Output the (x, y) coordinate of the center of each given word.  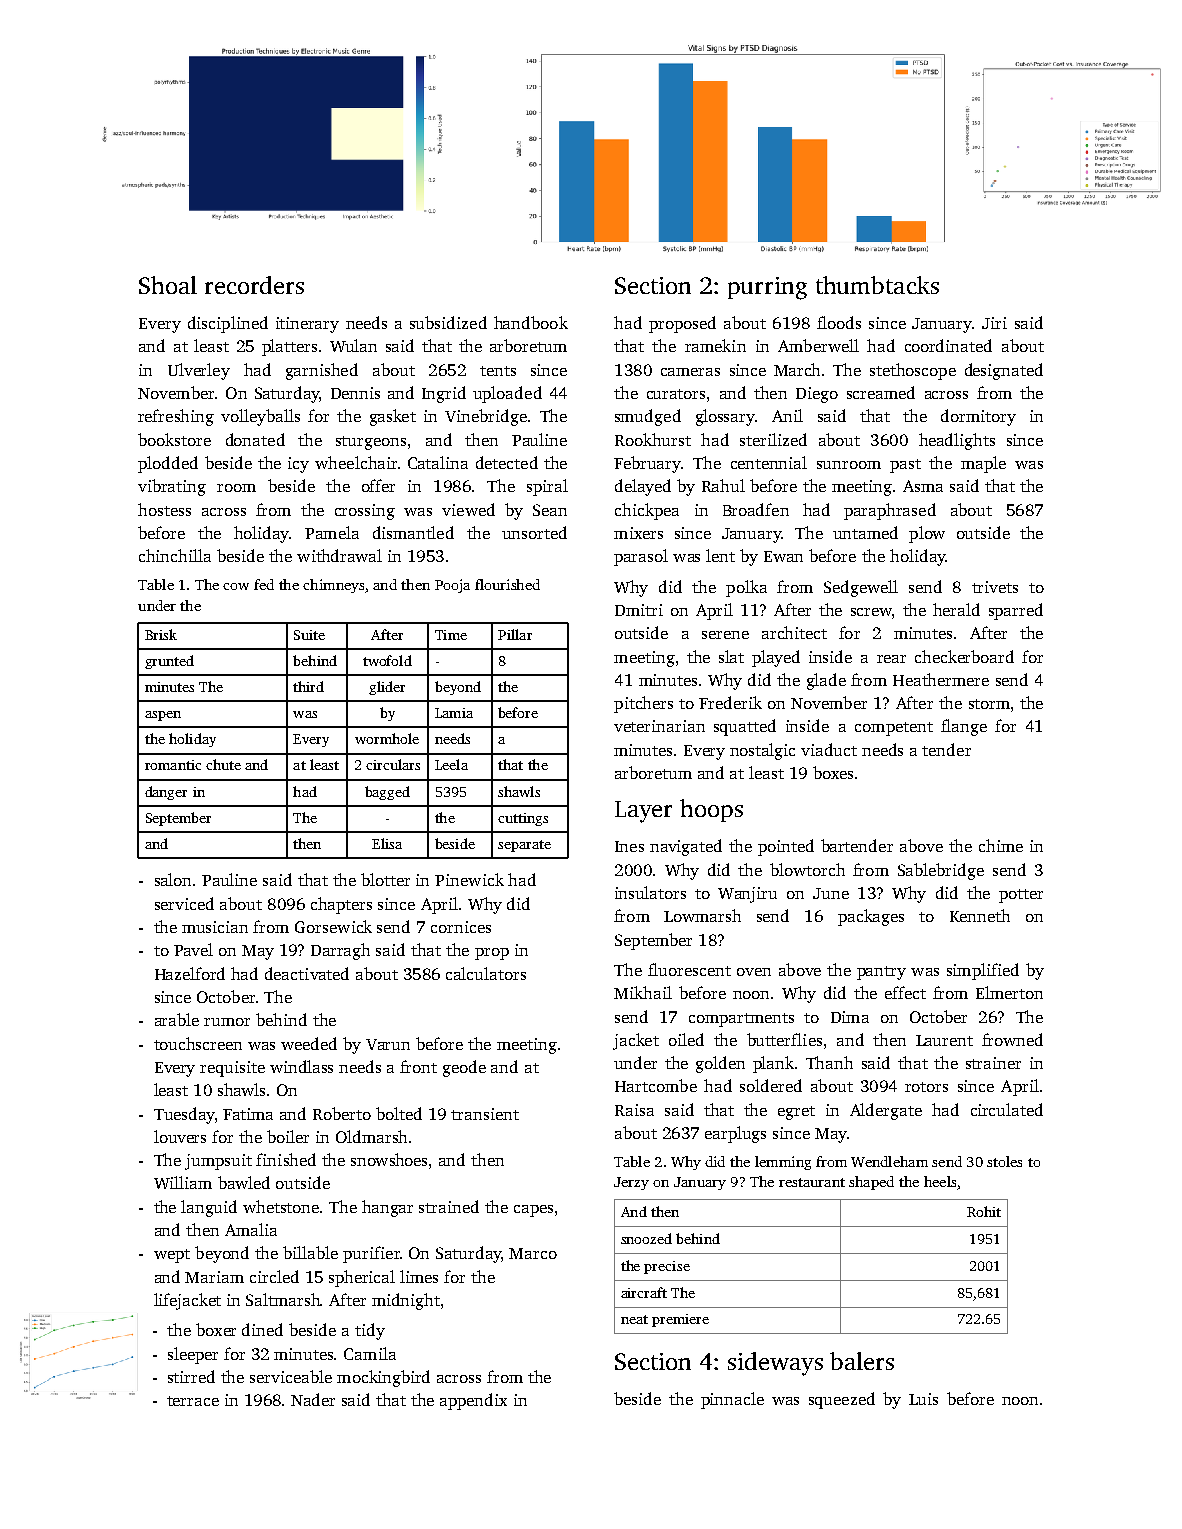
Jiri (994, 323)
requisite (232, 1069)
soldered (771, 1085)
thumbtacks (877, 285)
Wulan (353, 345)
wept (172, 1256)
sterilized (773, 439)
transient (485, 1114)
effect (905, 992)
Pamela (332, 532)
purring (767, 288)
